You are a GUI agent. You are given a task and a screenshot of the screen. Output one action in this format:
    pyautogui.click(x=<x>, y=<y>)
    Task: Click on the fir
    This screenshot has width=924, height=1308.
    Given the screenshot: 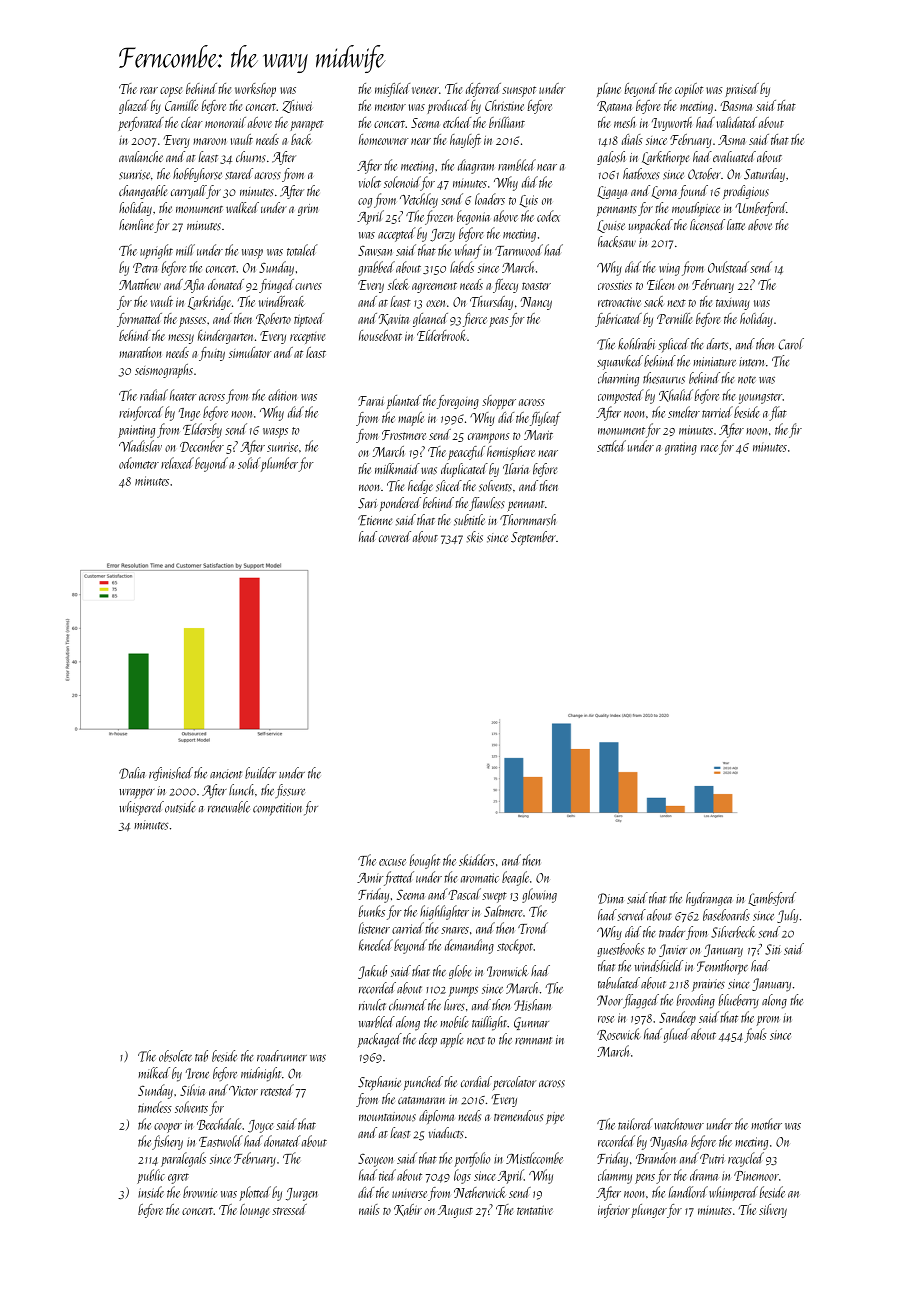 What is the action you would take?
    pyautogui.click(x=795, y=430)
